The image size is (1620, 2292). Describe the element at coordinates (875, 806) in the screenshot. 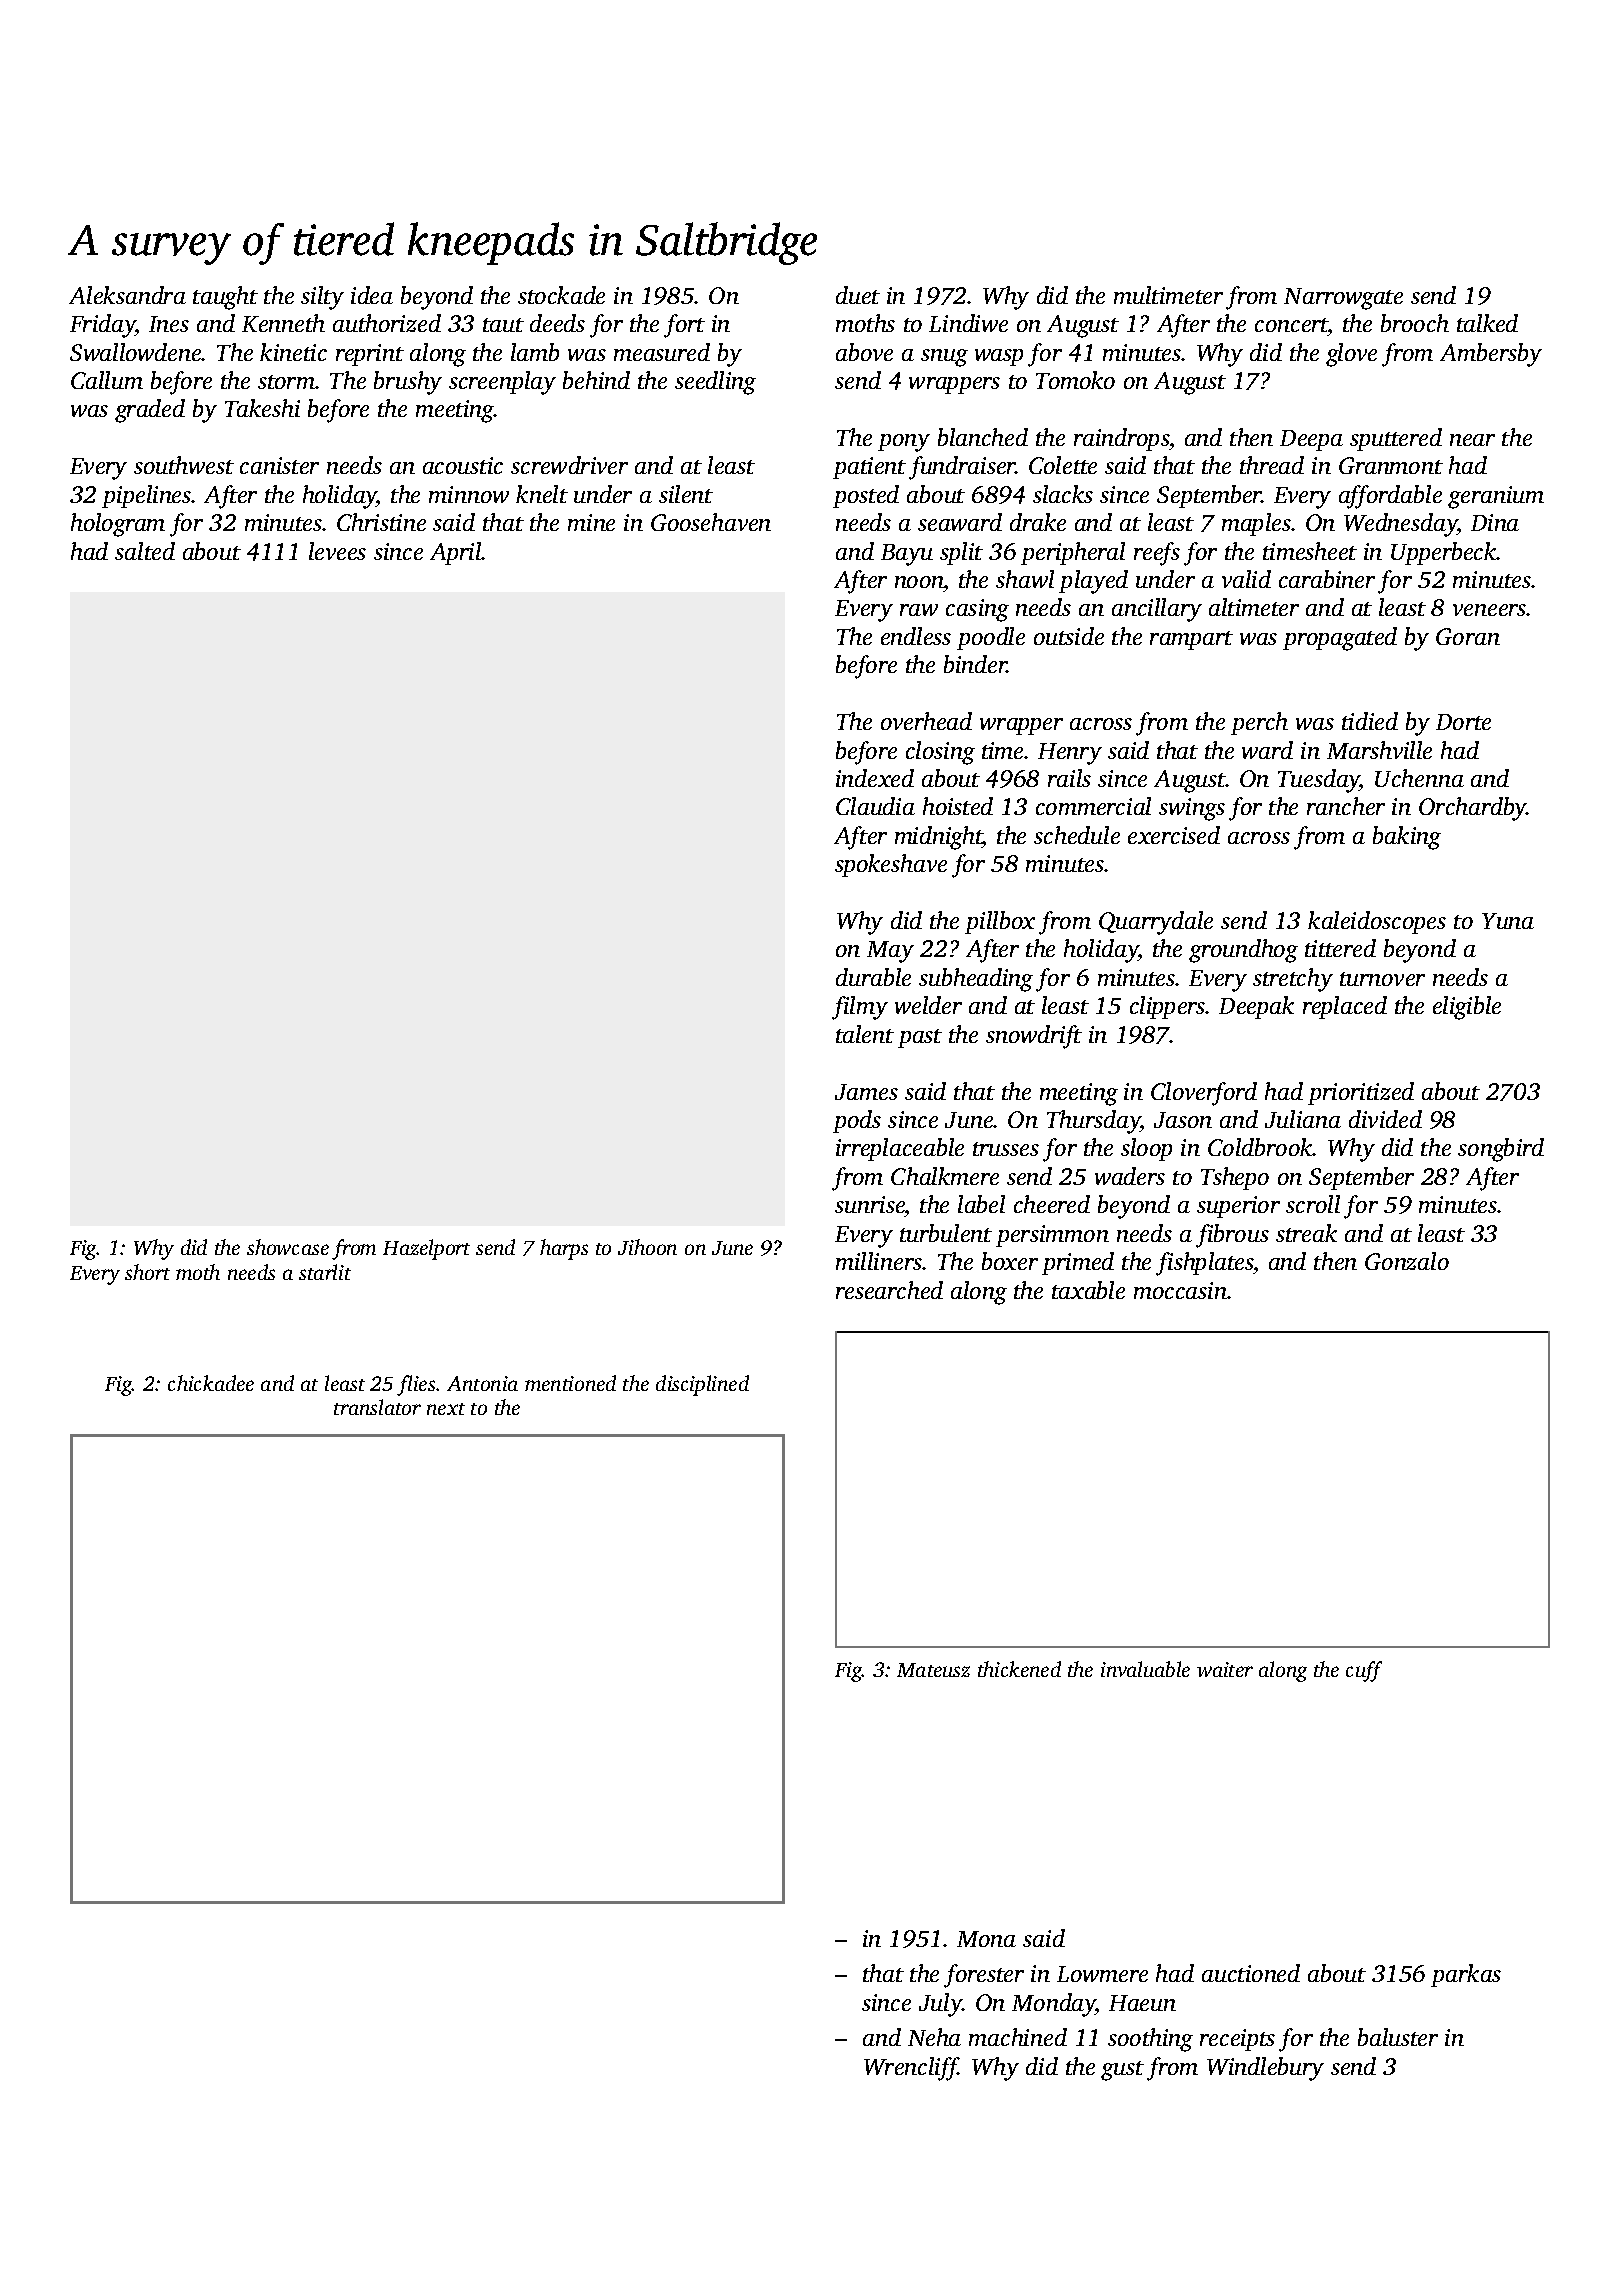

I see `Claudia` at that location.
